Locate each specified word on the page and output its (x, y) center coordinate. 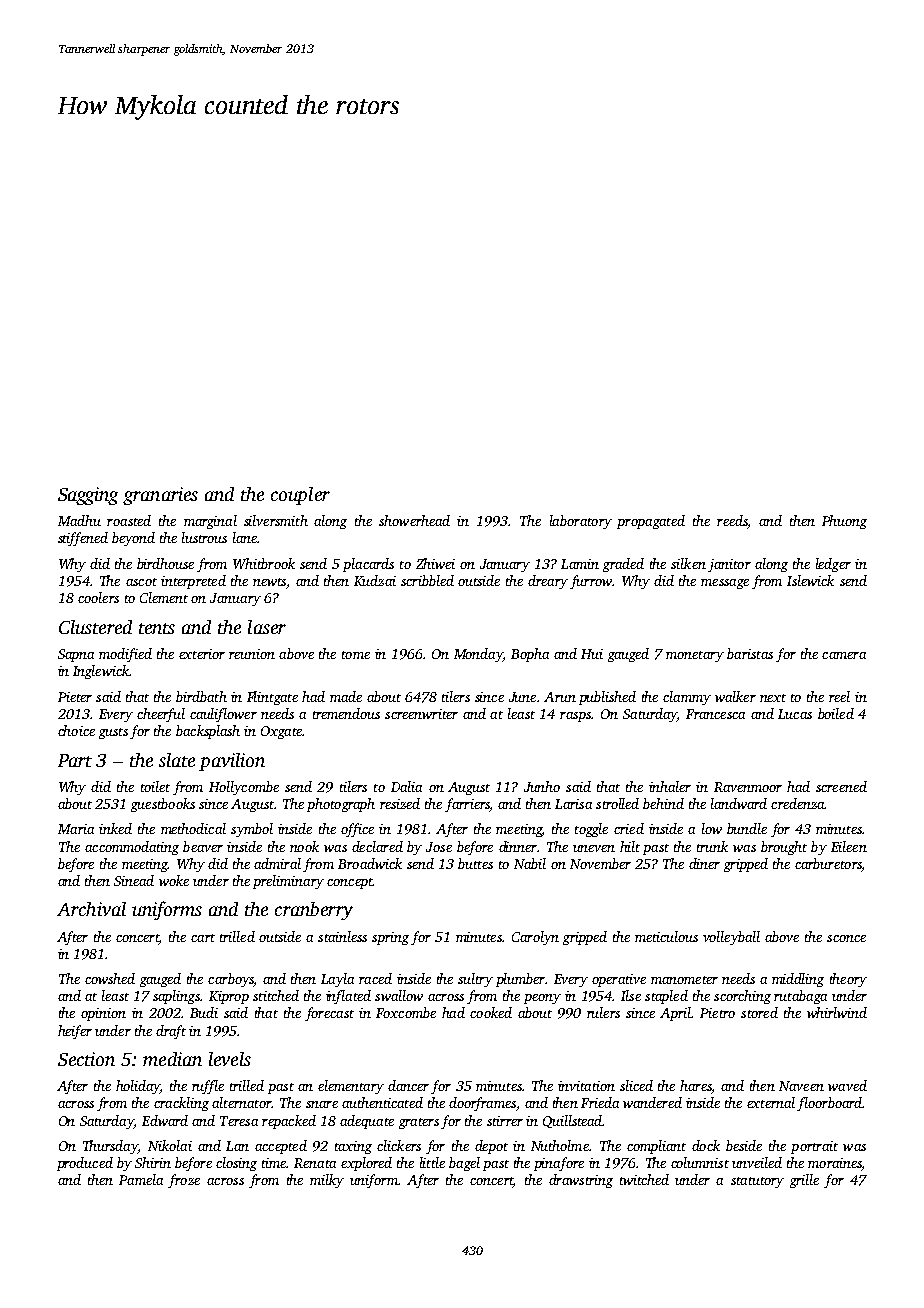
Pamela (141, 1179)
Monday (478, 655)
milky (327, 1181)
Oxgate (281, 732)
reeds (732, 520)
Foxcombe (406, 1012)
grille (804, 1181)
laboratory (581, 522)
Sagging (88, 496)
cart (203, 938)
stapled (666, 997)
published (607, 698)
